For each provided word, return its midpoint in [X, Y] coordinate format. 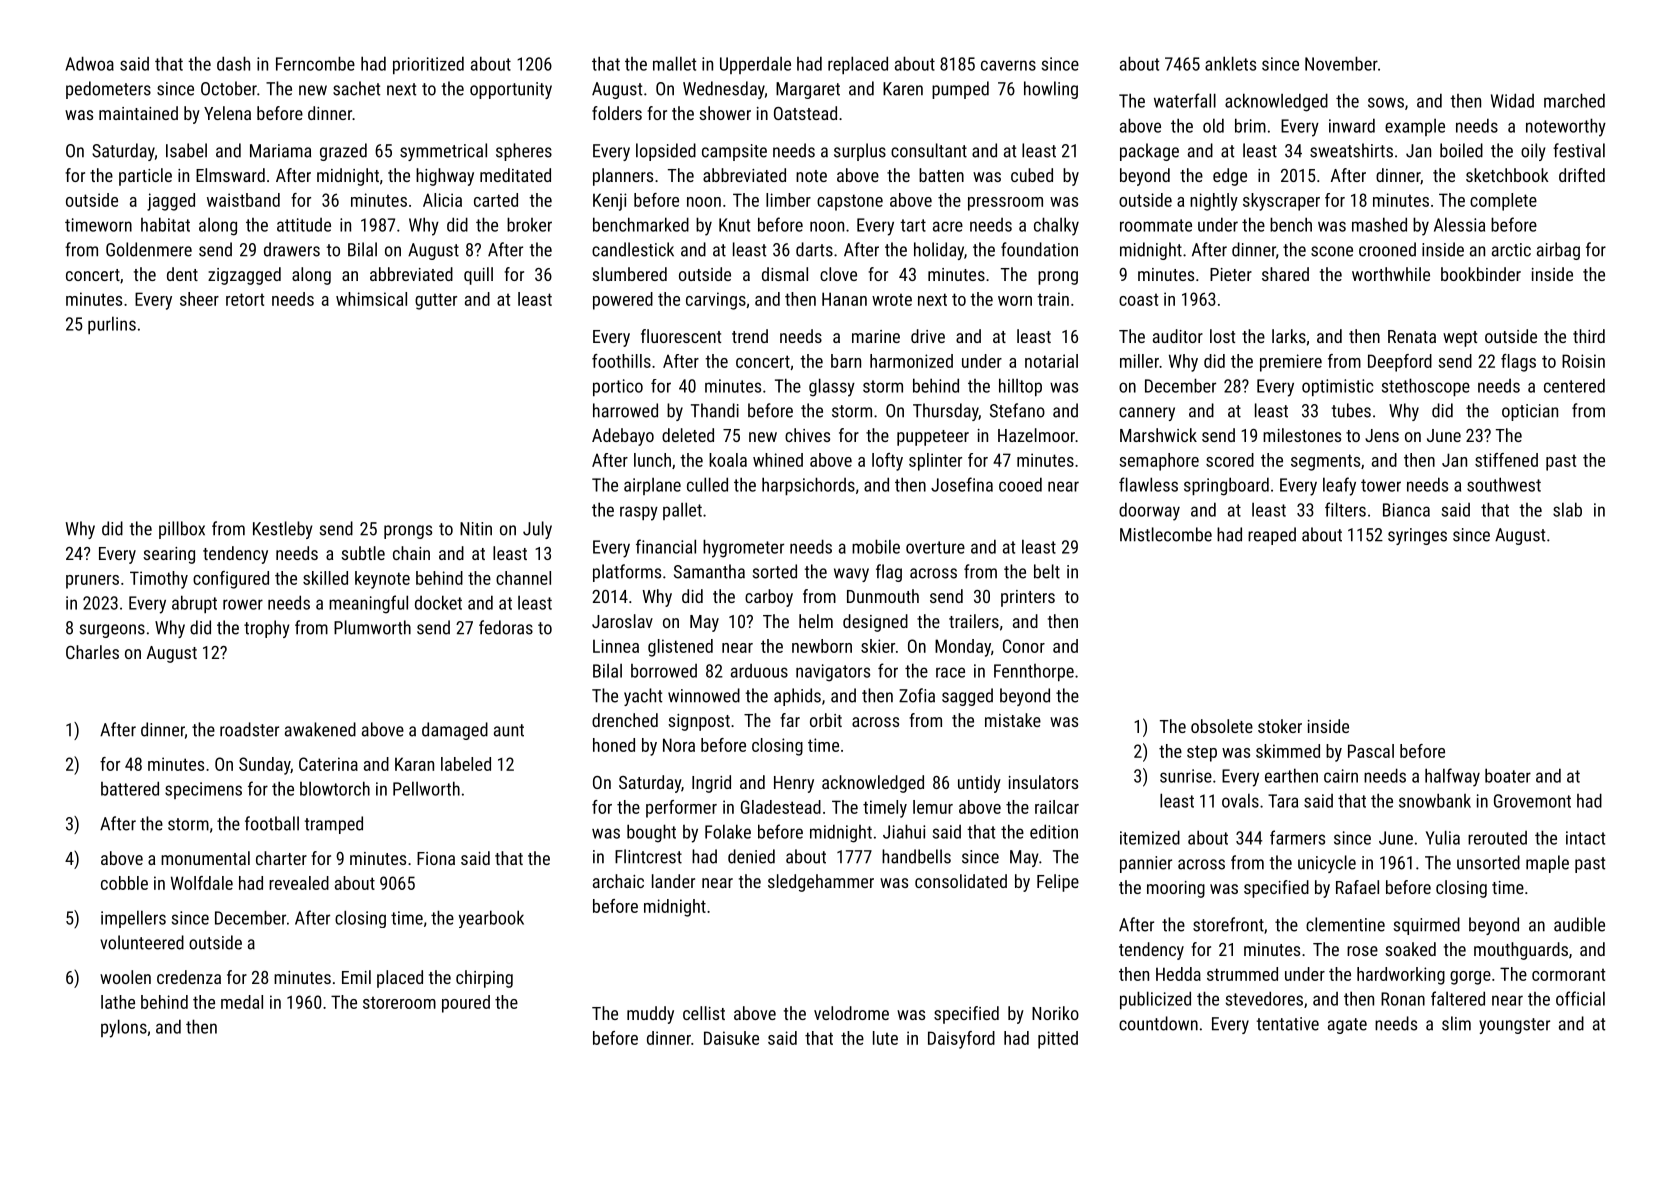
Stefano [1017, 410]
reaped [1272, 536]
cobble [124, 883]
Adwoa [89, 63]
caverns [1008, 65]
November [1341, 63]
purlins [112, 325]
